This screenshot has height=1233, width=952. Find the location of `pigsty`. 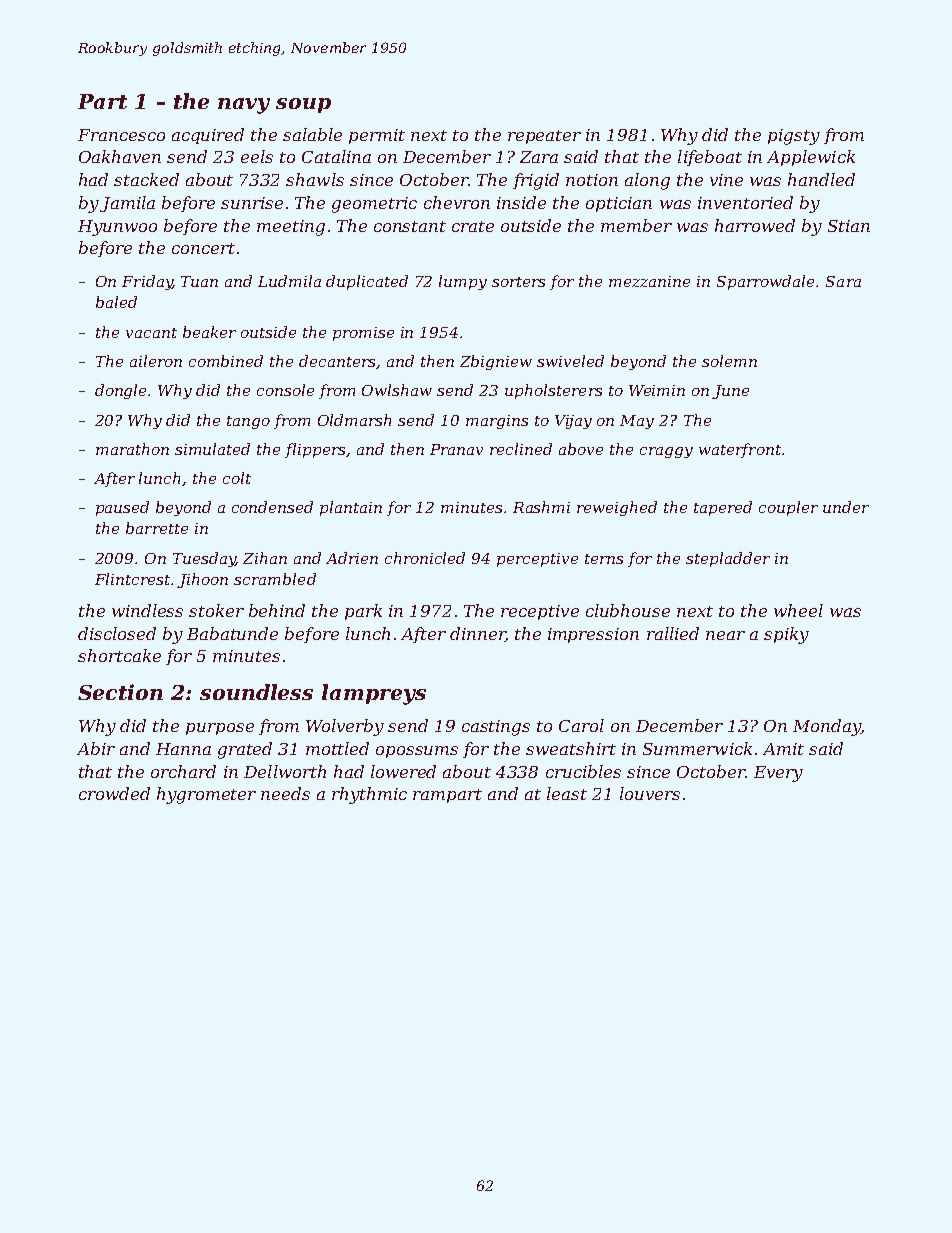

pigsty is located at coordinates (794, 137).
